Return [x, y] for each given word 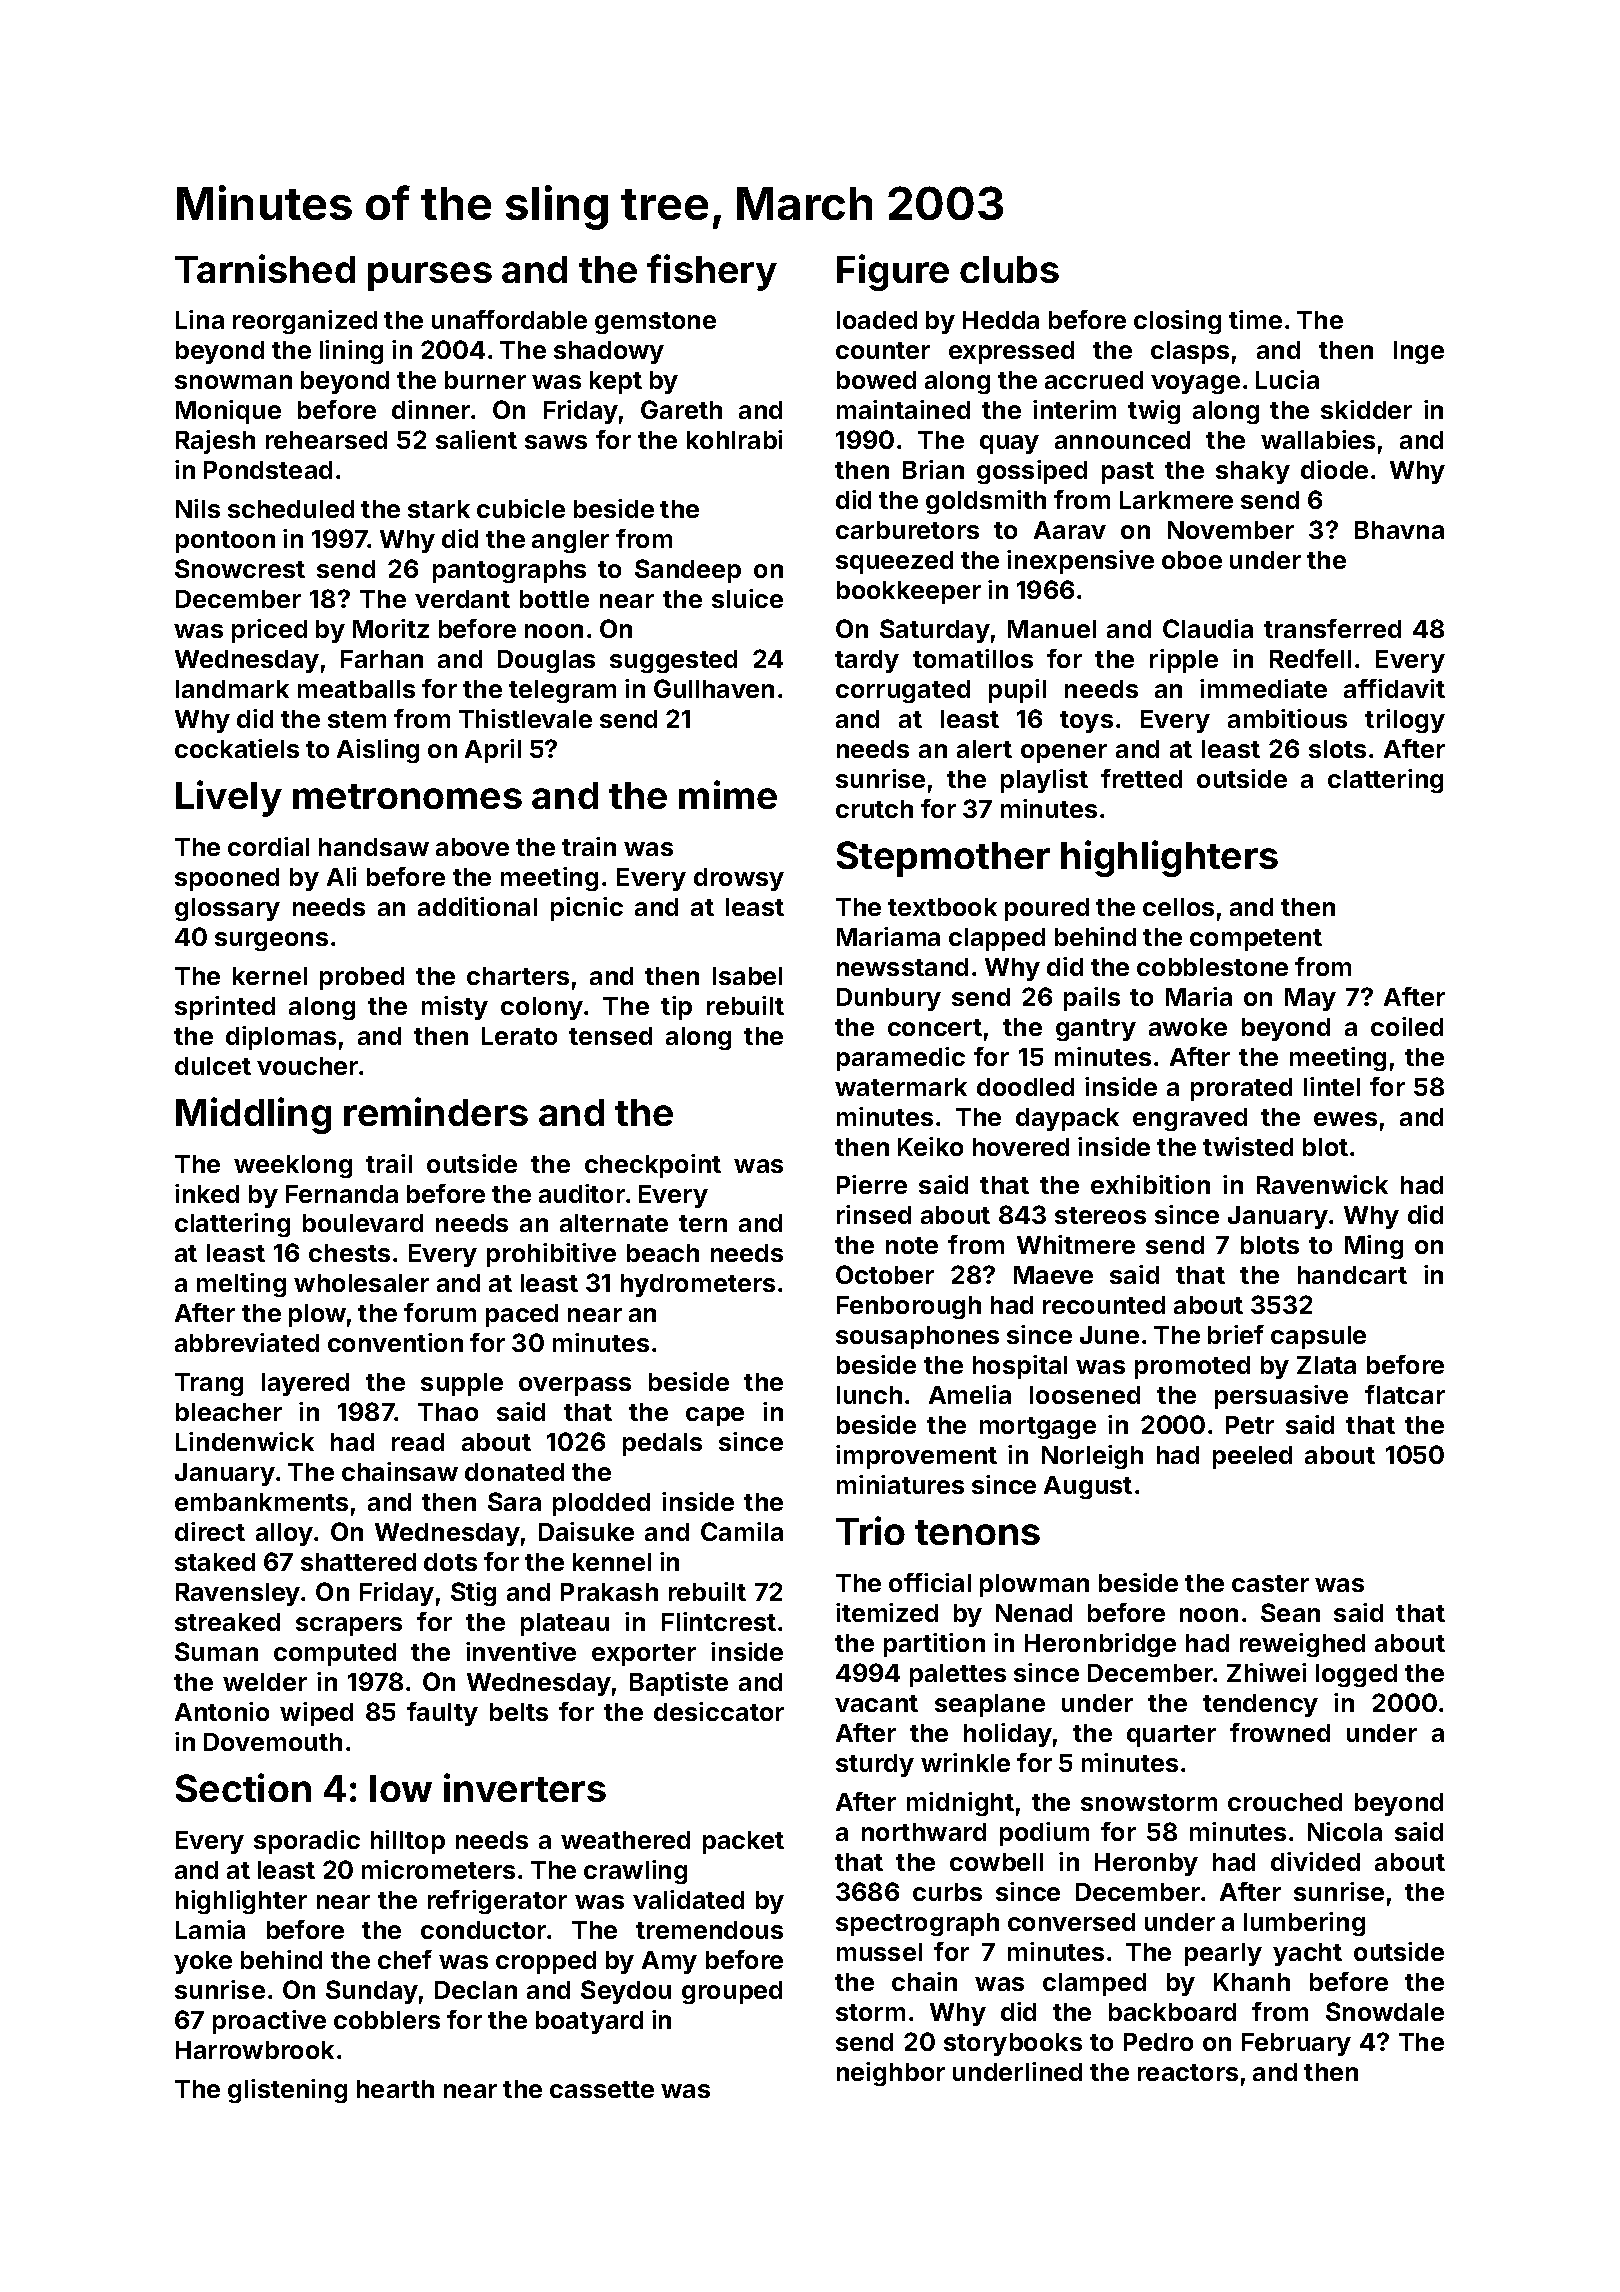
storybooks [1013, 2044]
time [1255, 319]
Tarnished [265, 268]
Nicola [1345, 1831]
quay [1009, 444]
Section [243, 1787]
